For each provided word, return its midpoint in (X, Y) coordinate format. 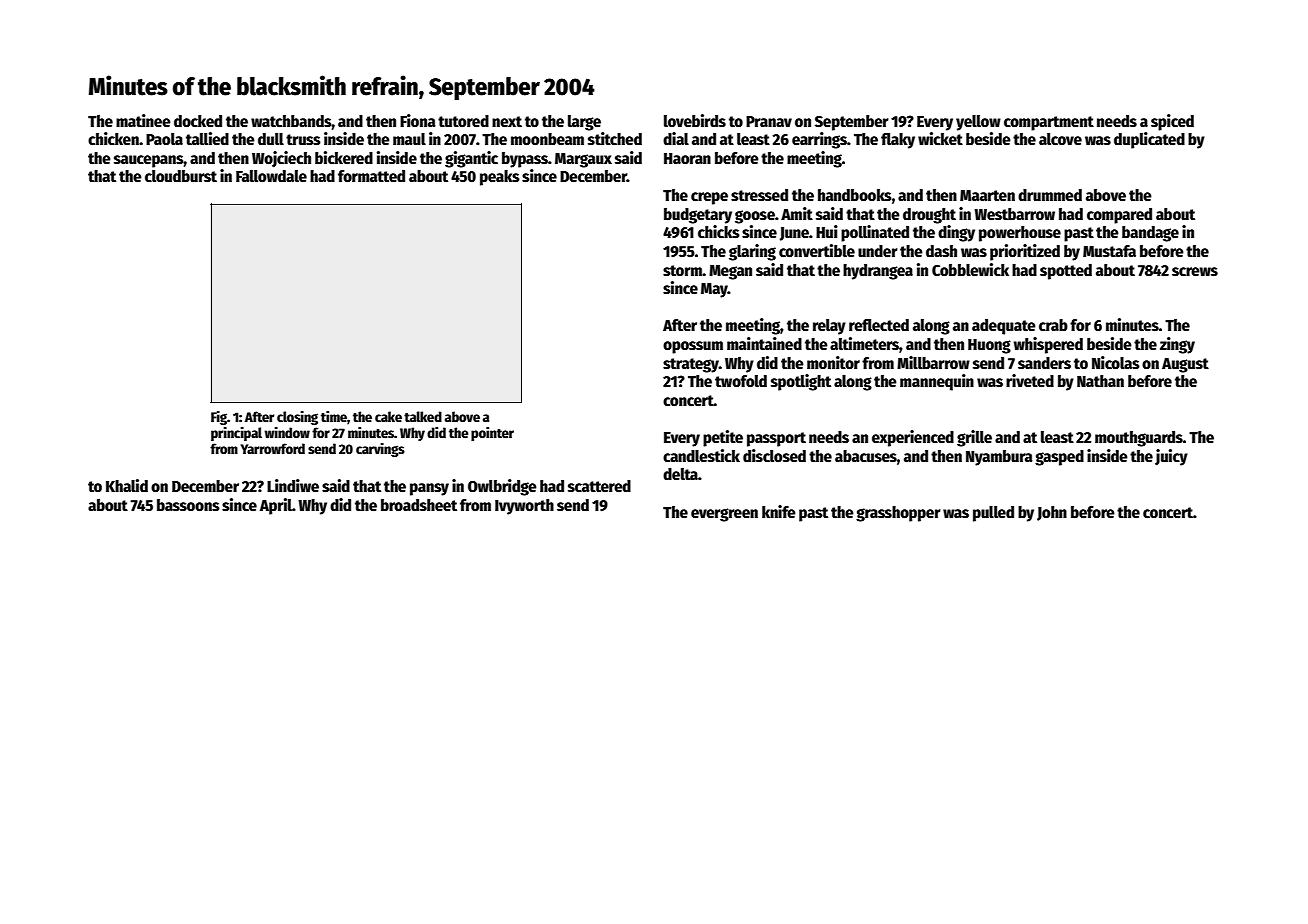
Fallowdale (271, 176)
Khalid (127, 485)
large (584, 123)
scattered (599, 486)
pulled (993, 514)
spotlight (801, 382)
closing (297, 418)
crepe (709, 198)
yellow (978, 123)
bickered (344, 157)
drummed (1050, 195)
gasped (1059, 458)
